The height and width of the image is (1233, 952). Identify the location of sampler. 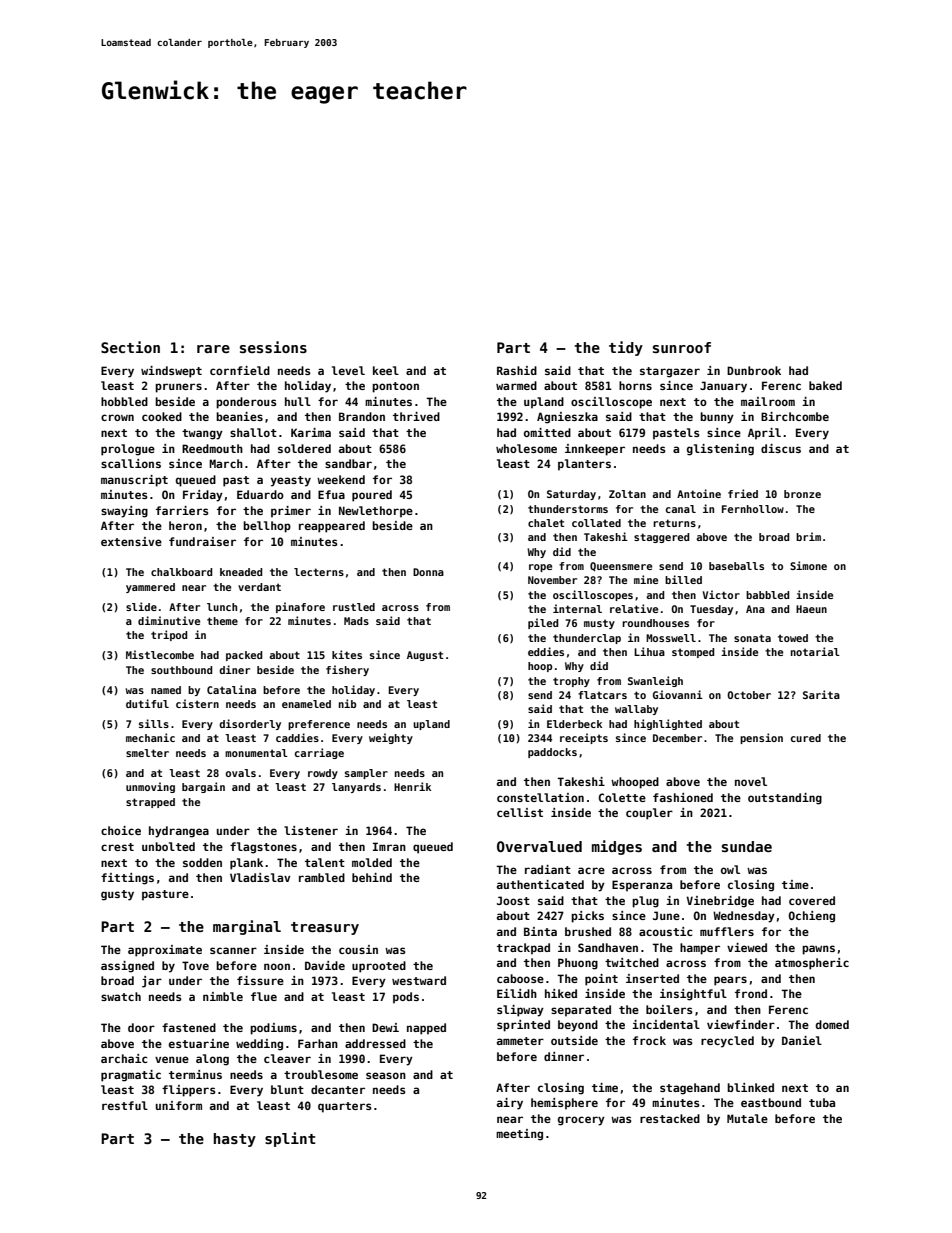
(366, 774).
